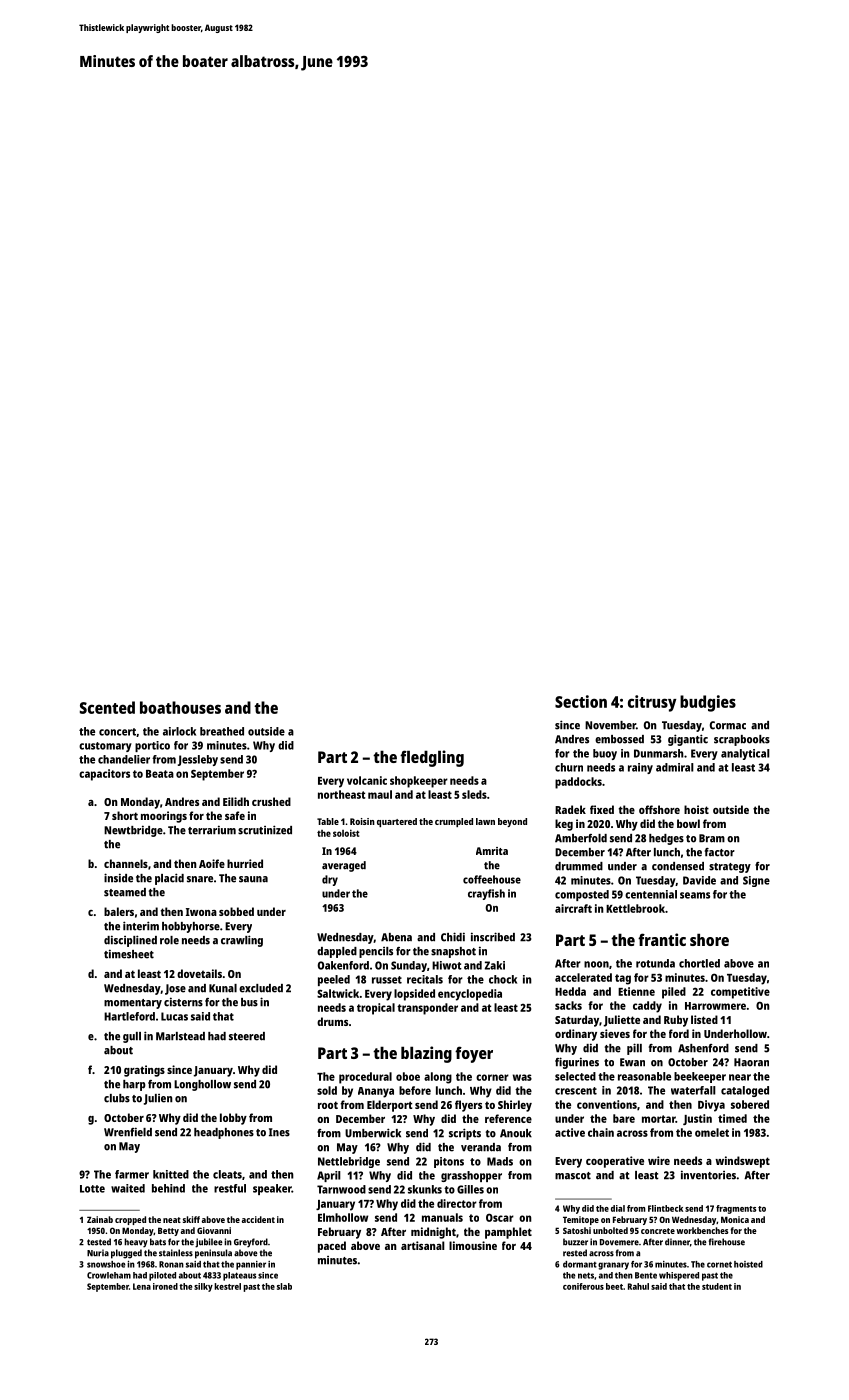  What do you see at coordinates (651, 894) in the screenshot?
I see `centennial` at bounding box center [651, 894].
